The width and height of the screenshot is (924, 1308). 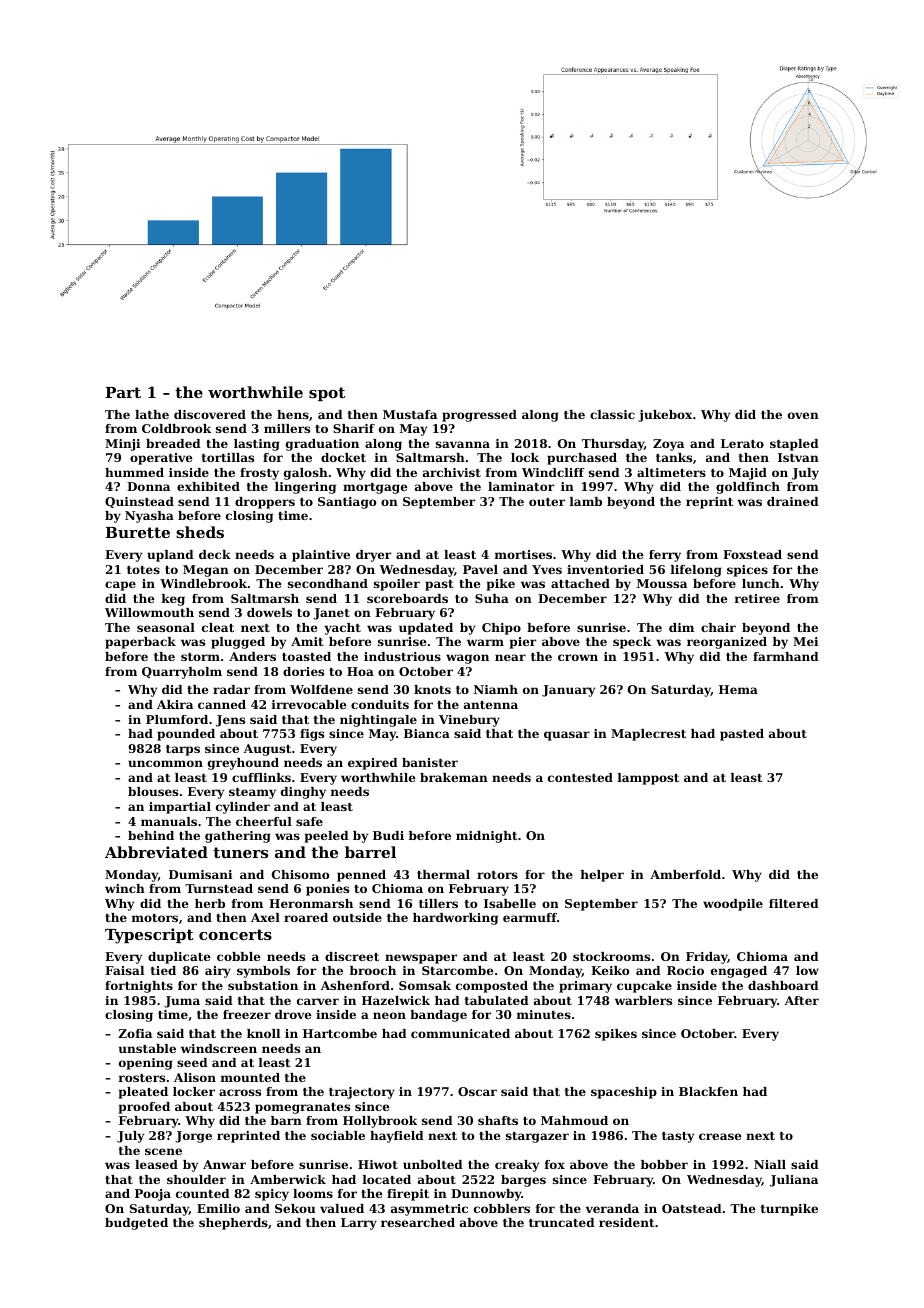 I want to click on dinghy, so click(x=303, y=793).
